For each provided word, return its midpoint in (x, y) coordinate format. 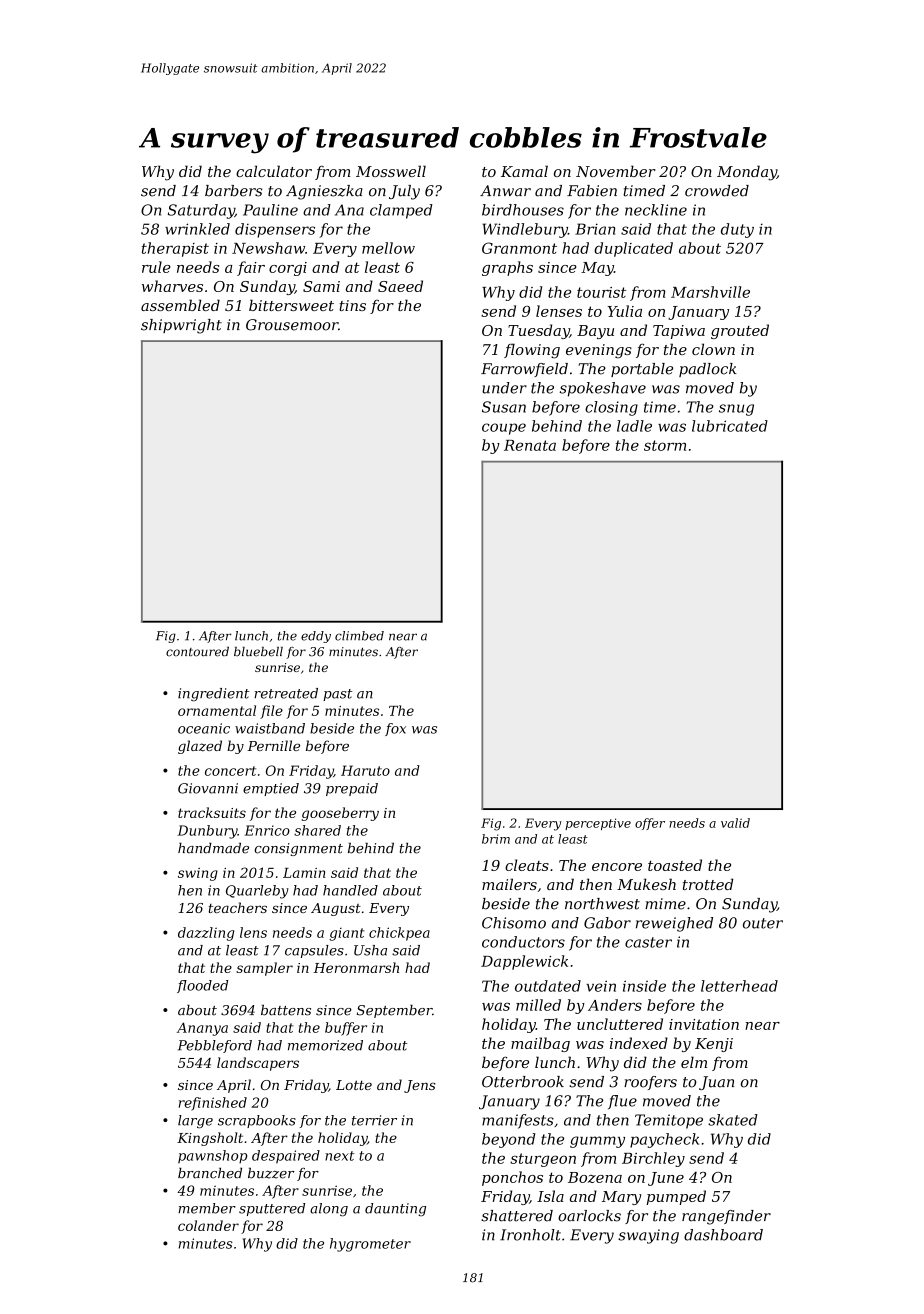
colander (208, 1225)
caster (648, 942)
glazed (200, 747)
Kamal (524, 171)
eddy (316, 637)
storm (665, 445)
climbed (359, 636)
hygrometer (370, 1245)
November (616, 171)
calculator (274, 171)
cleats (527, 865)
